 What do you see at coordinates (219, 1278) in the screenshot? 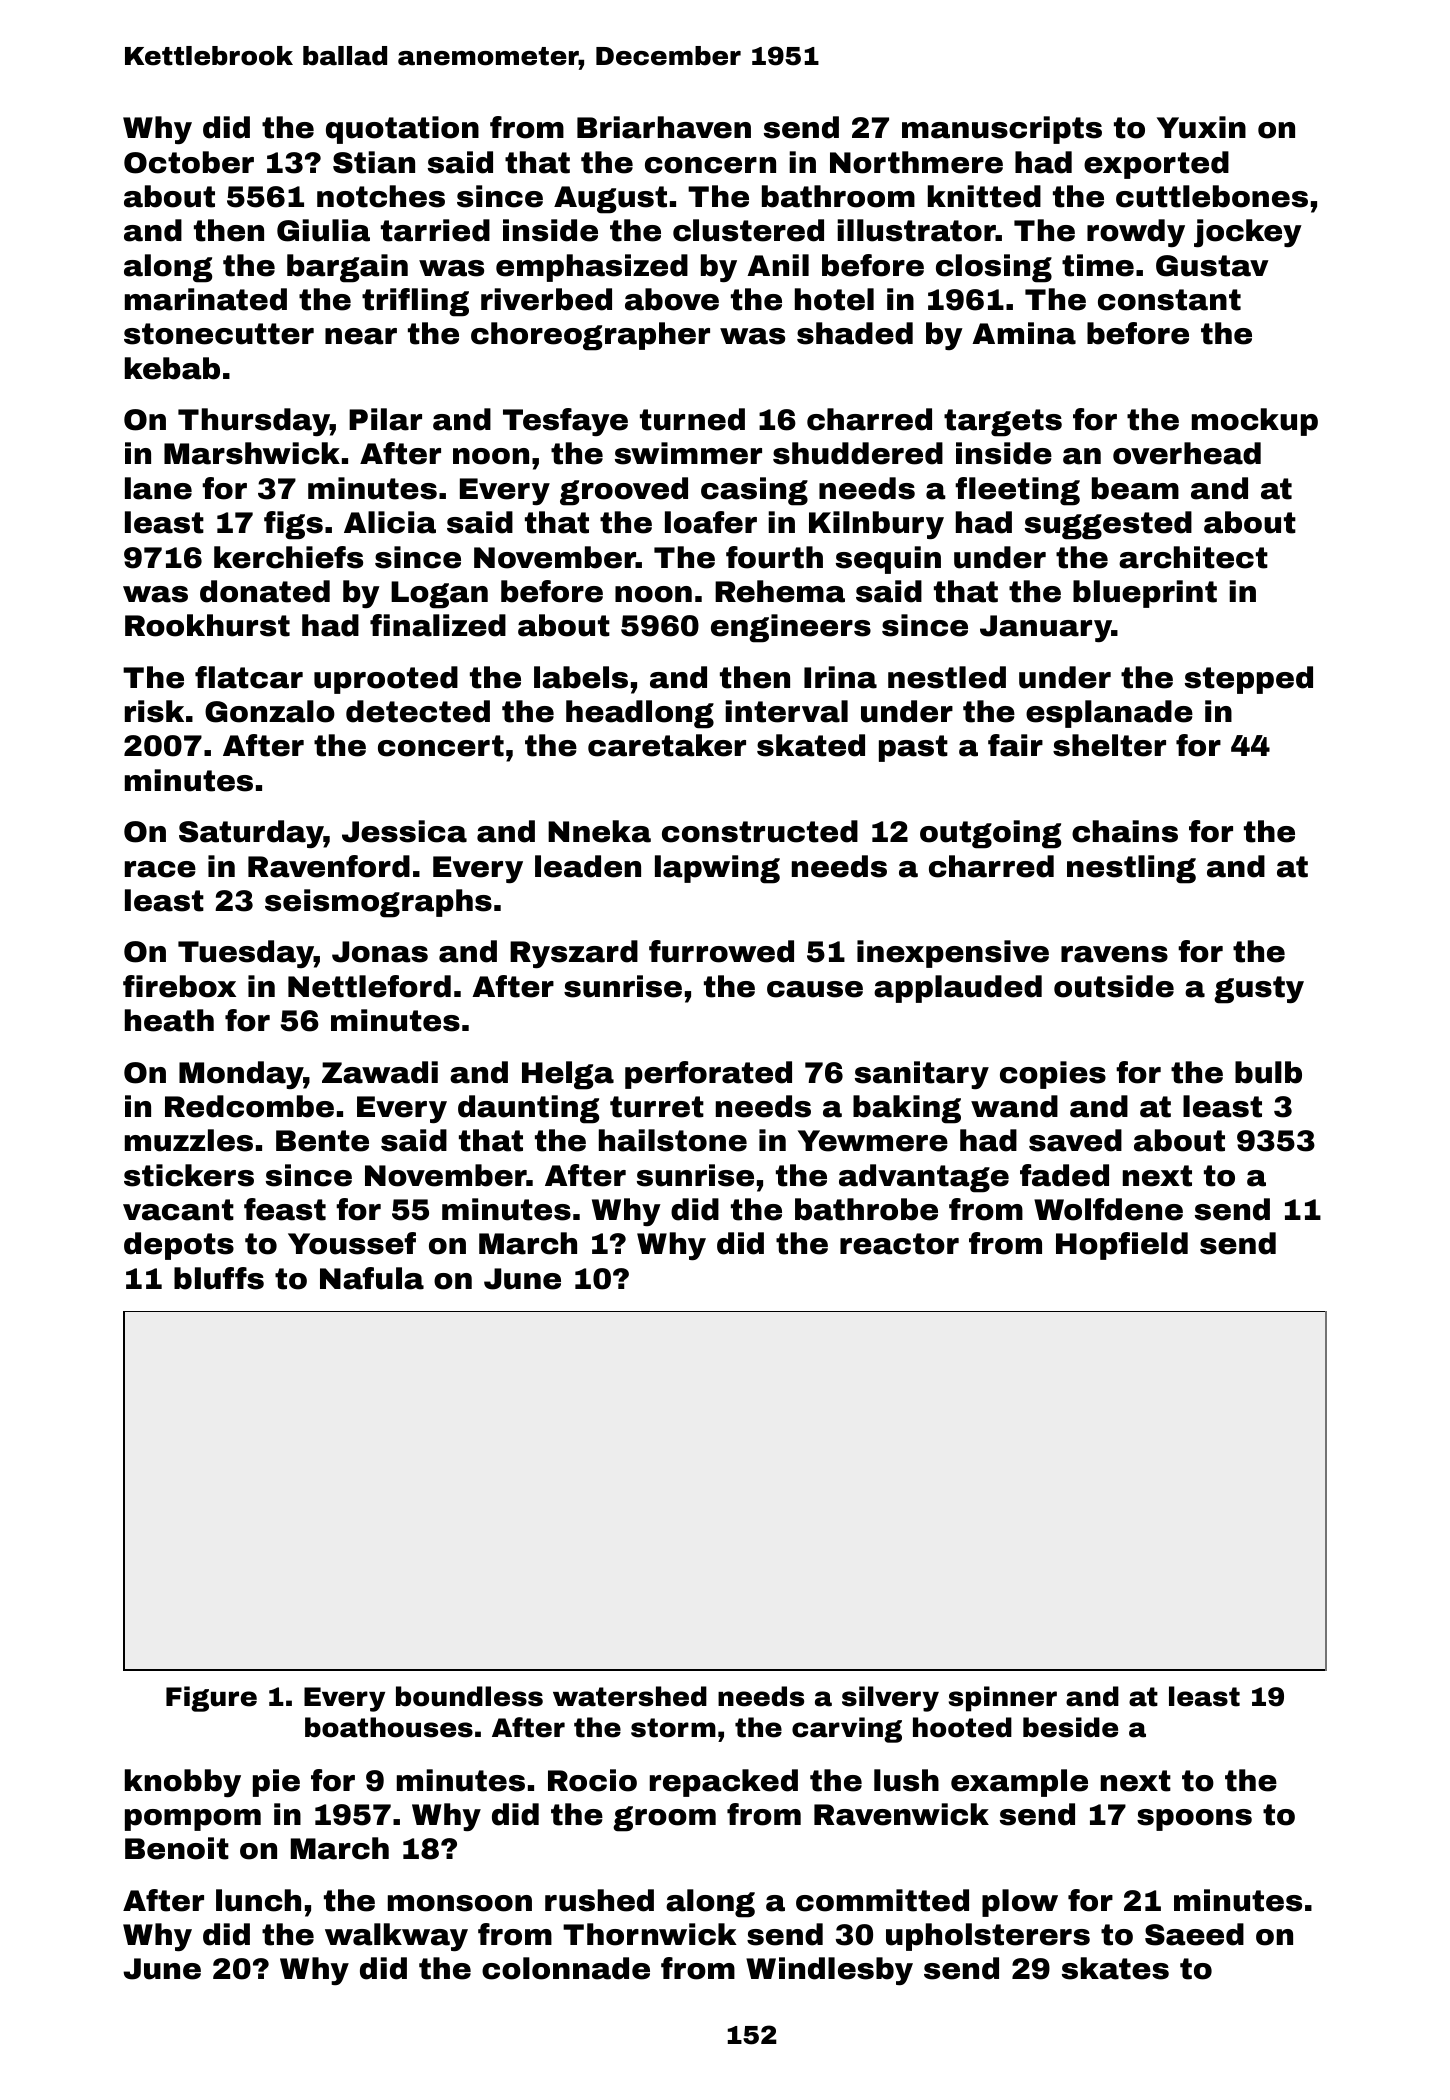
I see `bluffs` at bounding box center [219, 1278].
